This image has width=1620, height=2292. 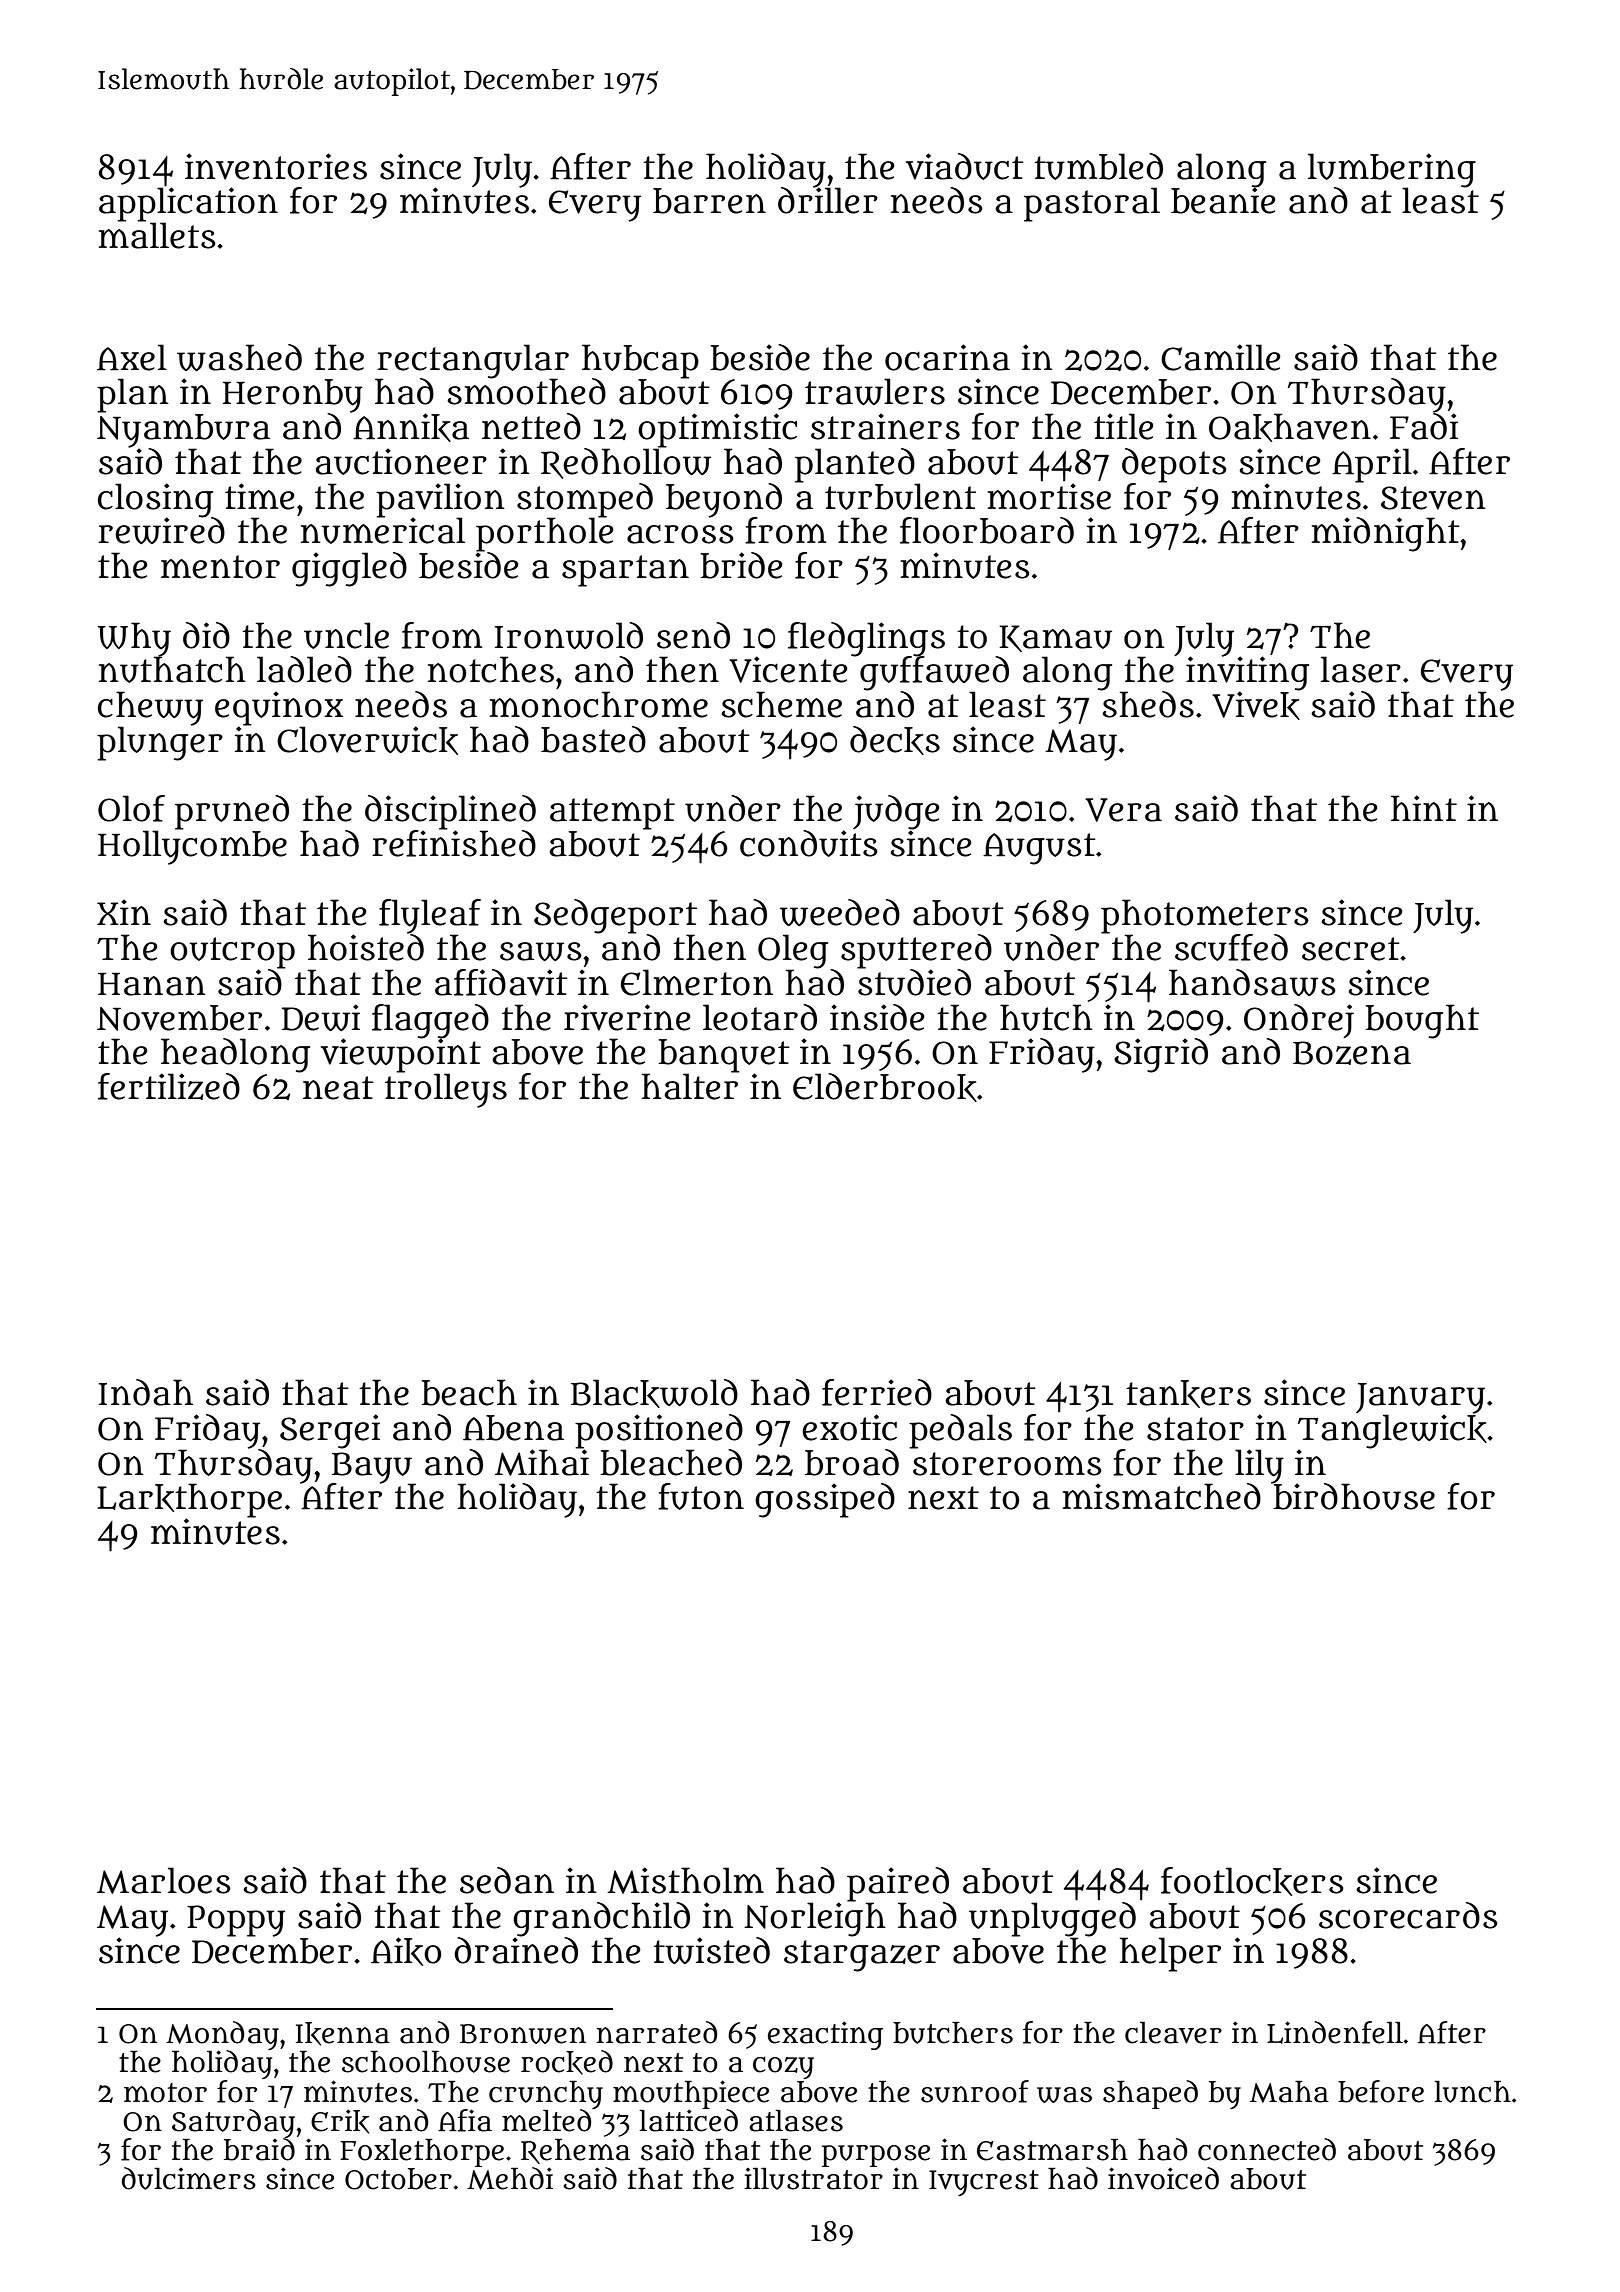 I want to click on lunch, so click(x=1472, y=2091).
